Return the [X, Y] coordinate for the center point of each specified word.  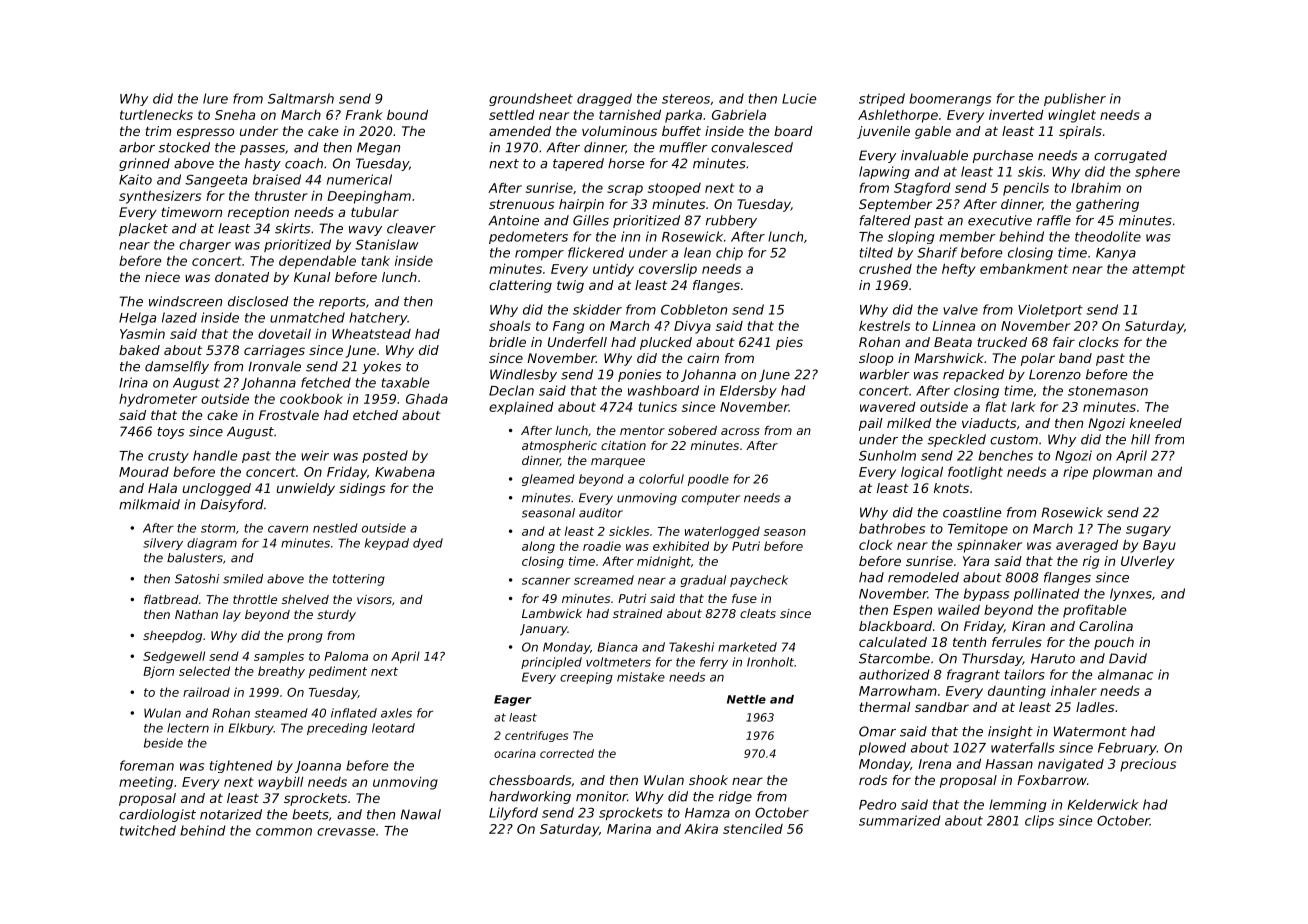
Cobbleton [694, 309]
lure [215, 98]
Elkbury [251, 729]
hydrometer [158, 400]
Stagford [922, 189]
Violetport [1050, 310]
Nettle [746, 699]
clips [1039, 821]
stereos [686, 99]
